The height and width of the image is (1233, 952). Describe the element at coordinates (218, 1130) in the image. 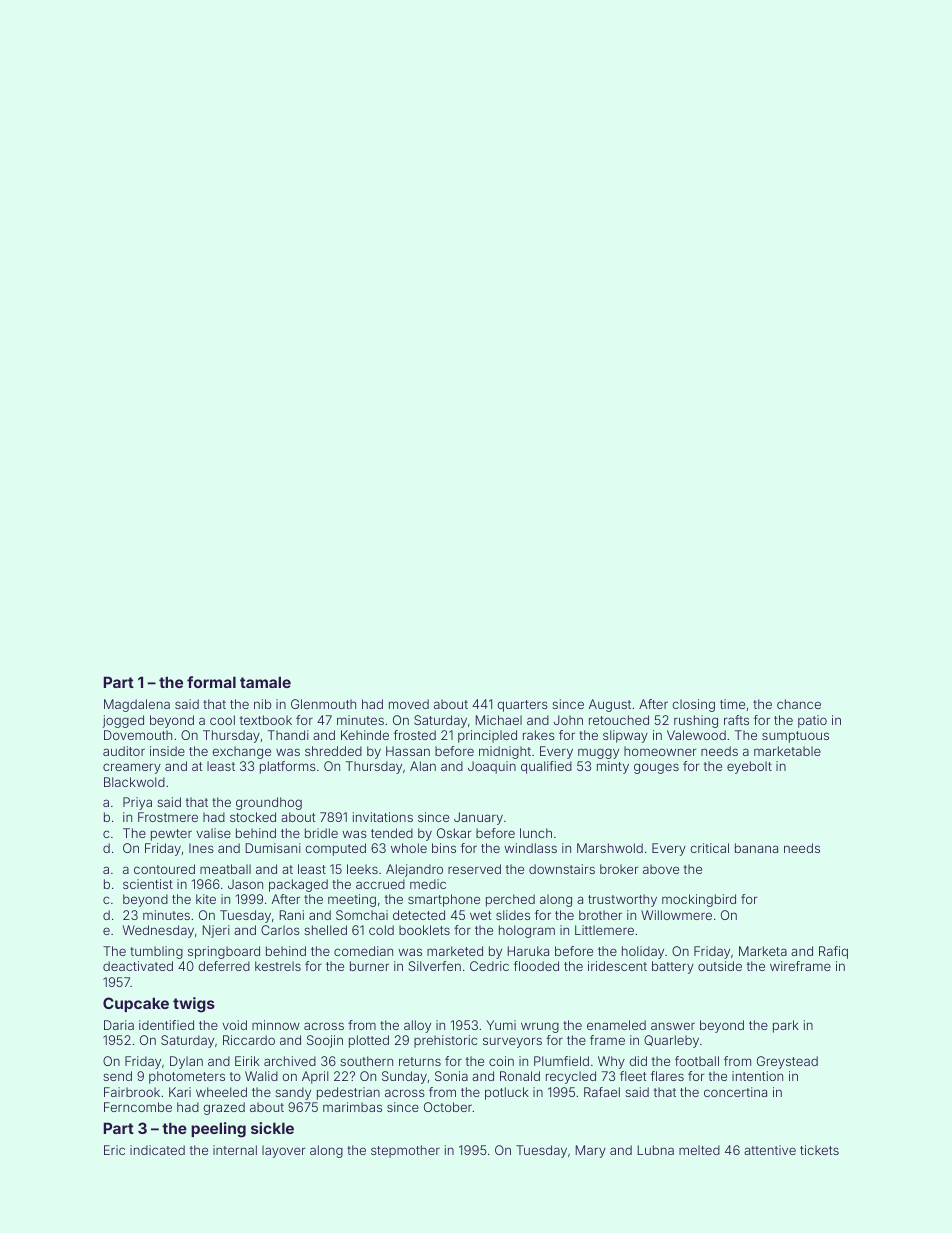

I see `peeling` at that location.
